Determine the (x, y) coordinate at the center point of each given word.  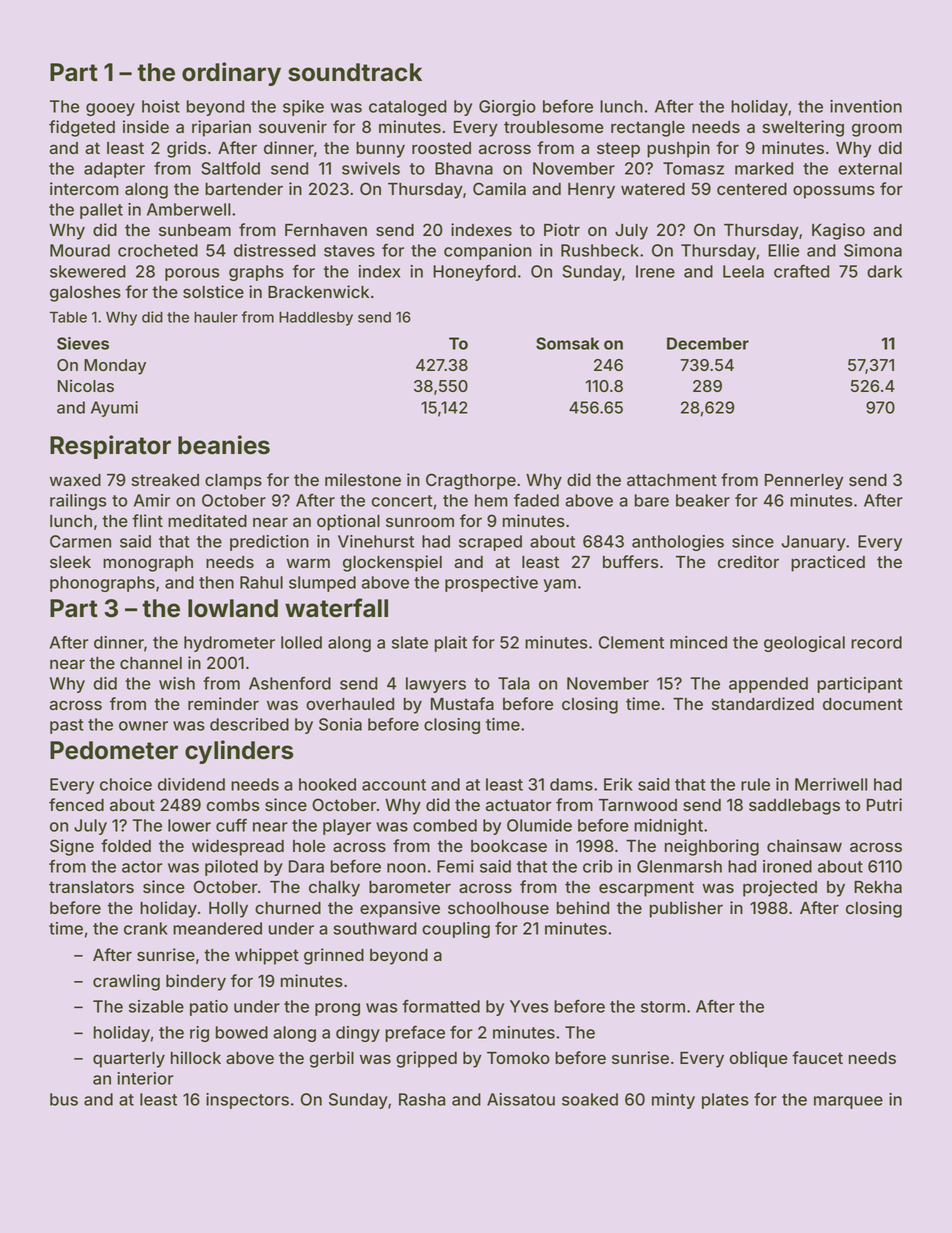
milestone (363, 479)
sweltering (803, 128)
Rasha (422, 1099)
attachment (672, 480)
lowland (233, 608)
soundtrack (355, 72)
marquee (848, 1102)
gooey (110, 109)
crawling (126, 982)
